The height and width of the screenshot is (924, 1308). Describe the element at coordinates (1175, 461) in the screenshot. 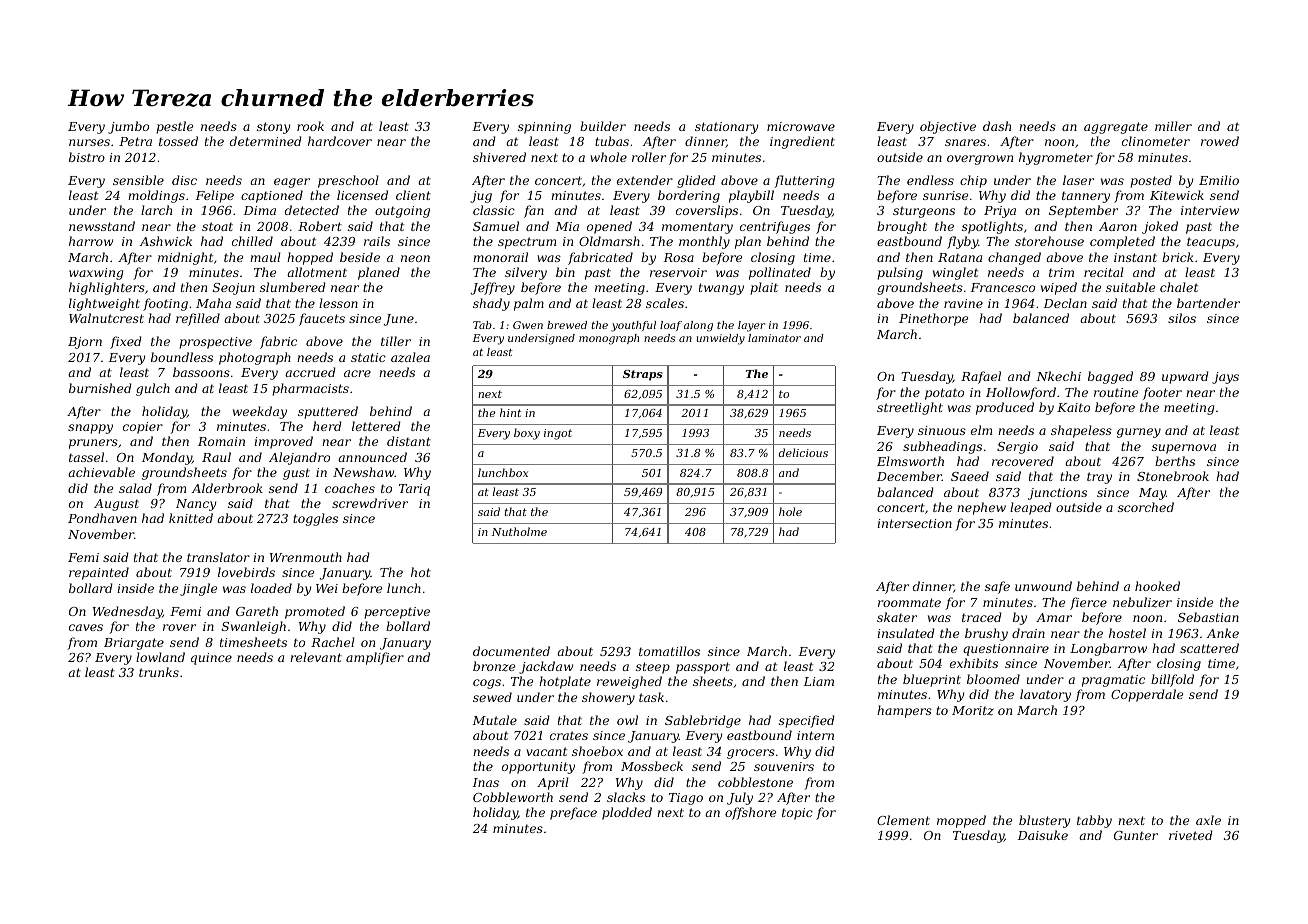

I see `berths` at that location.
